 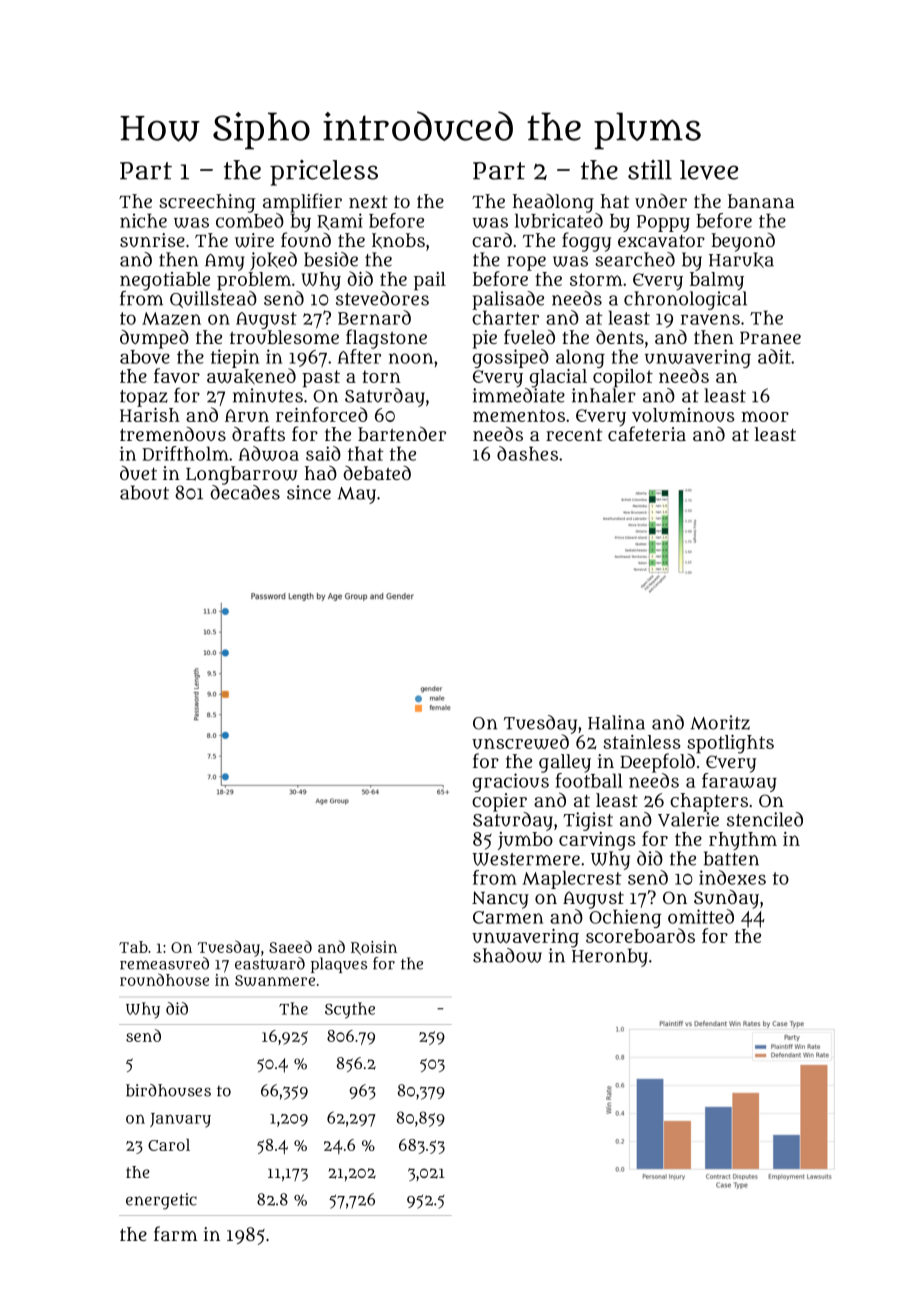 What do you see at coordinates (164, 979) in the screenshot?
I see `roundhouse` at bounding box center [164, 979].
